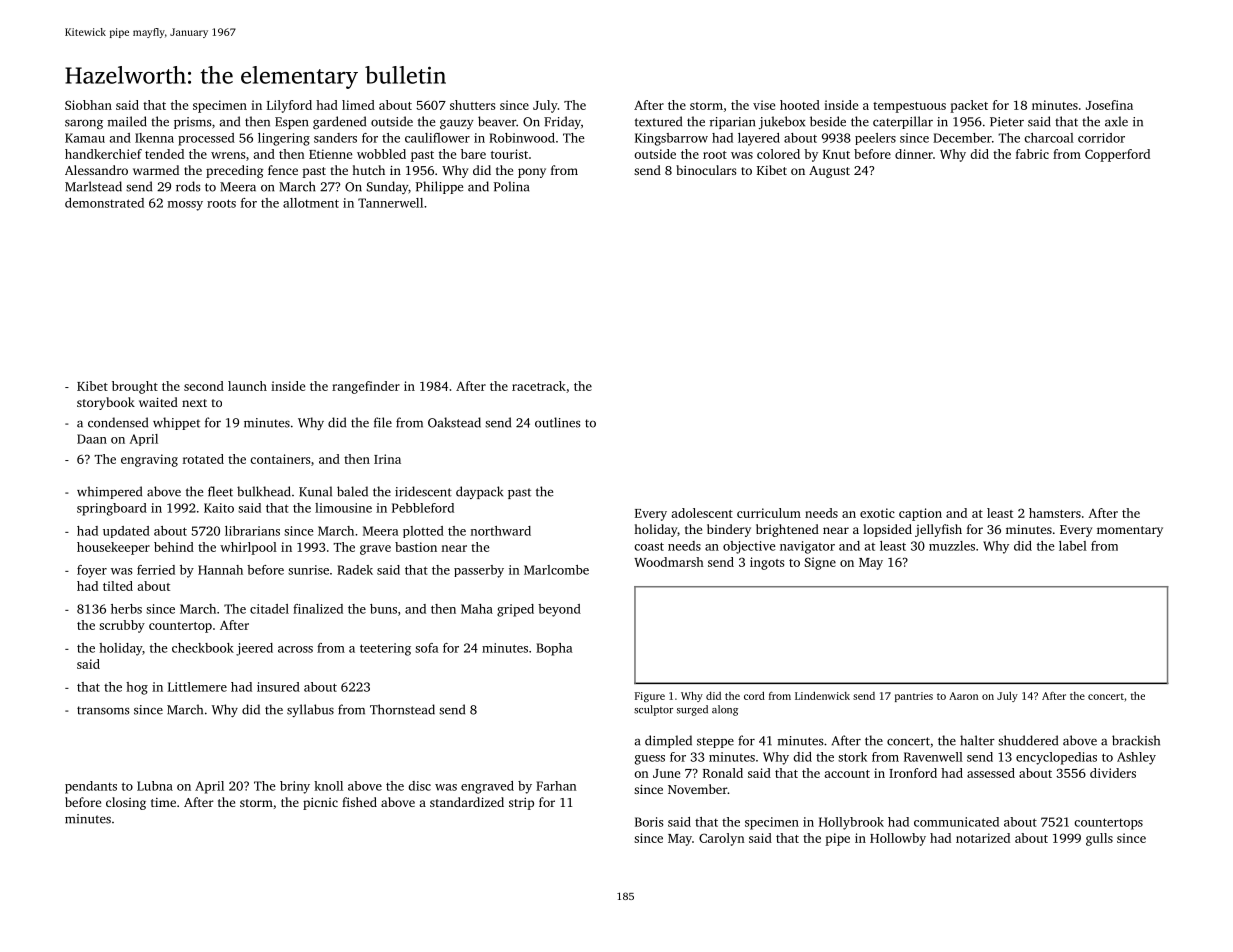 This screenshot has width=1233, height=952. Describe the element at coordinates (706, 170) in the screenshot. I see `binoculars` at that location.
